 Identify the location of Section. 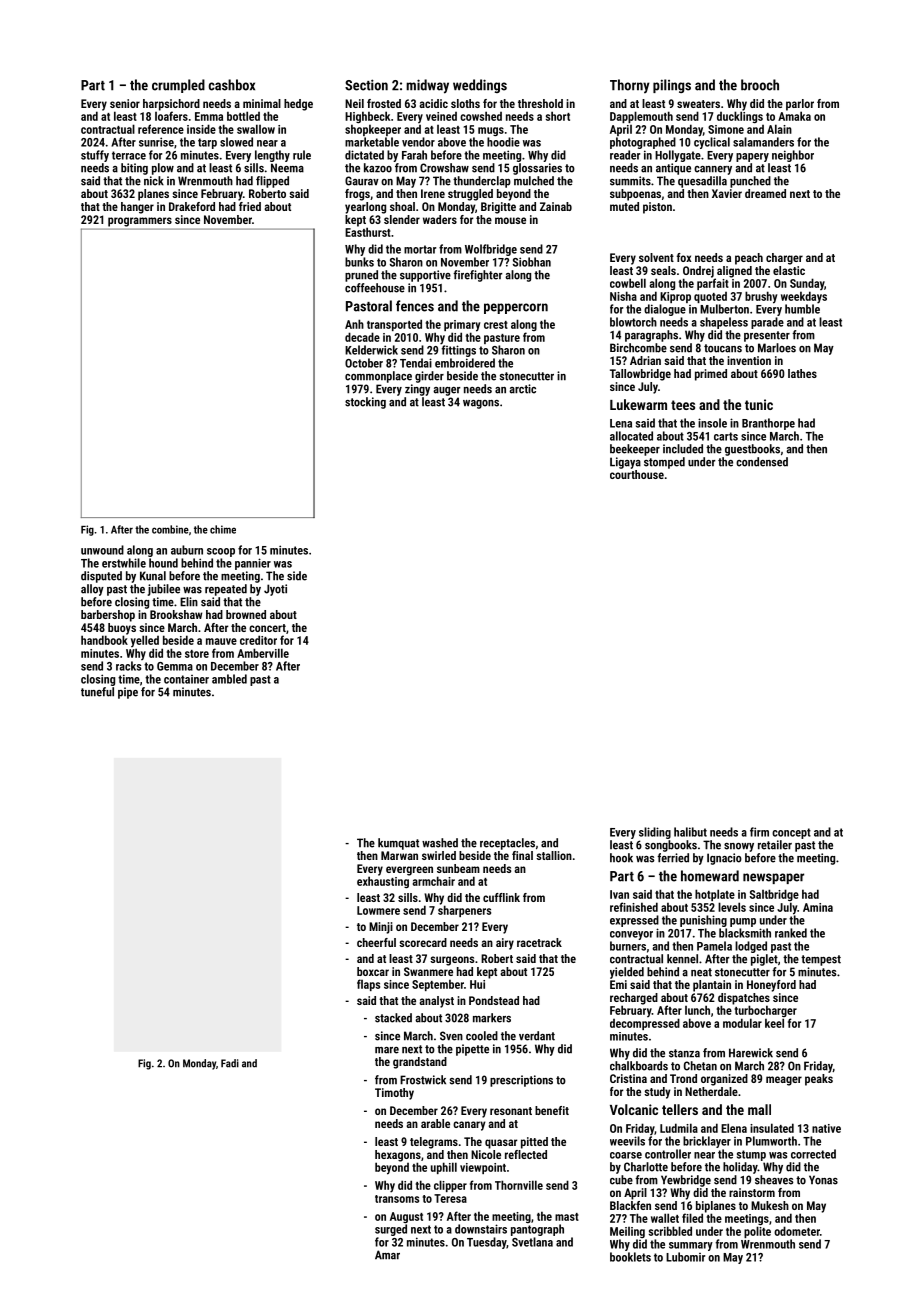
(366, 85).
